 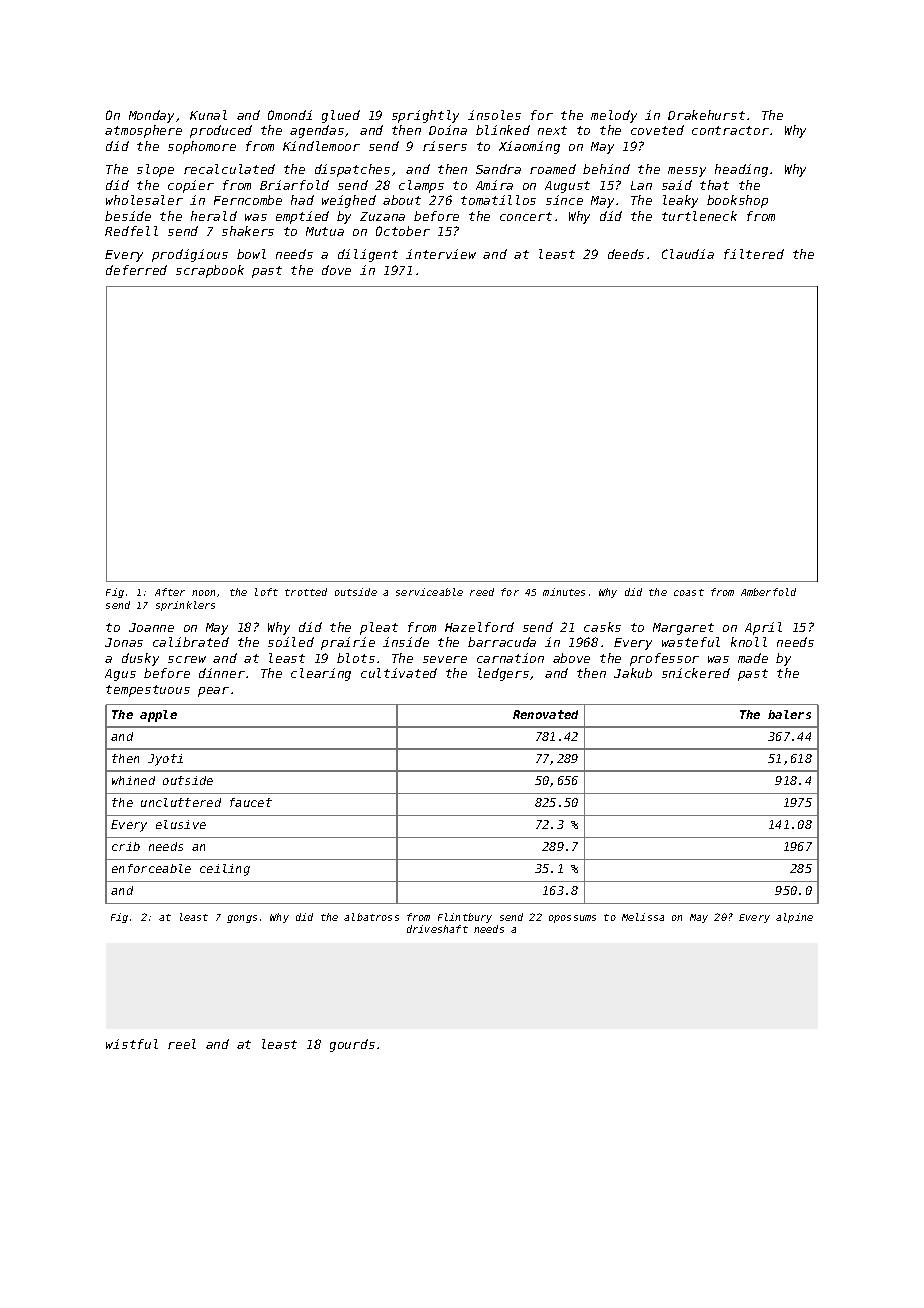 I want to click on made, so click(x=753, y=658).
